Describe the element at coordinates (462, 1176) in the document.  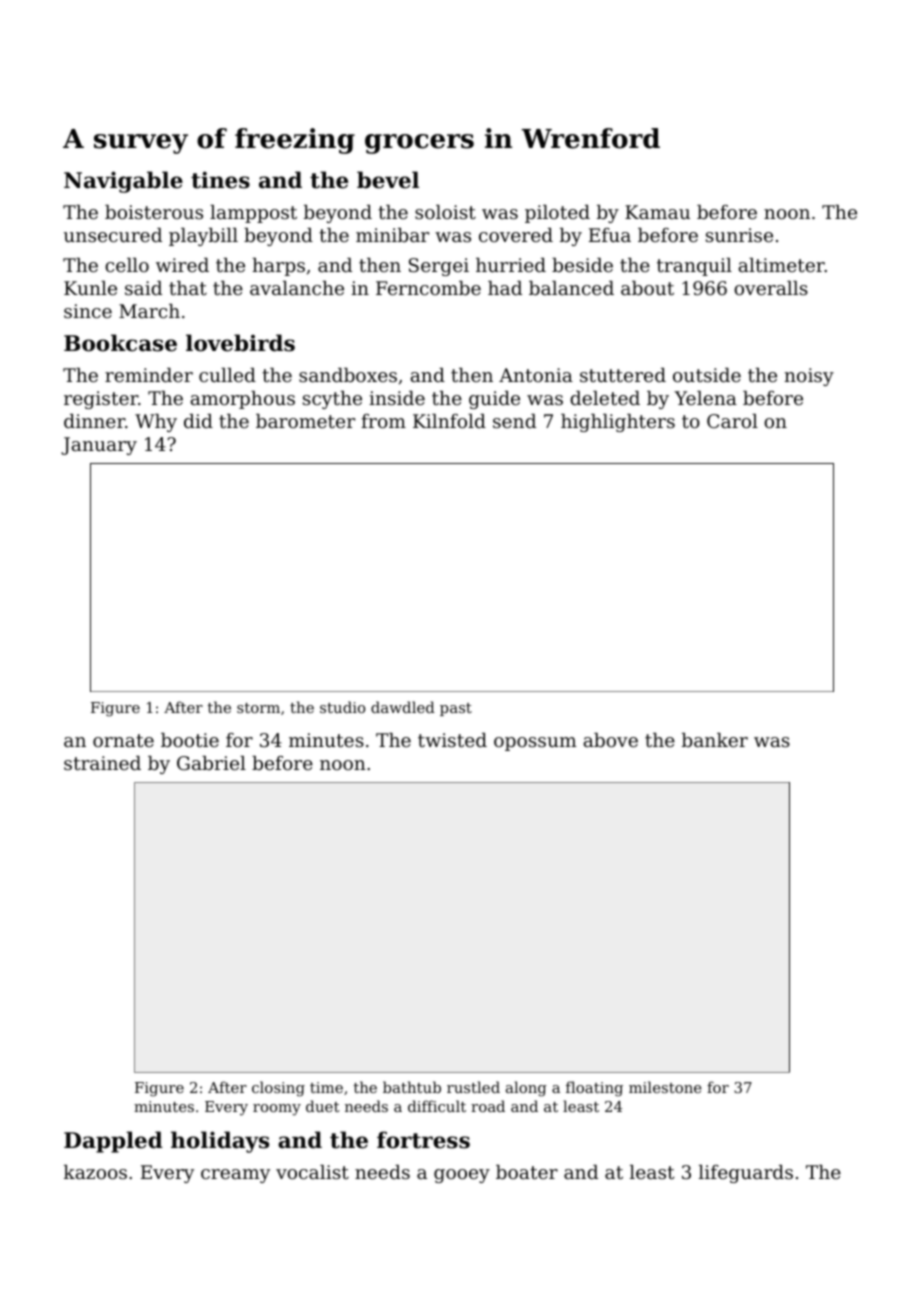
I see `gooey` at that location.
